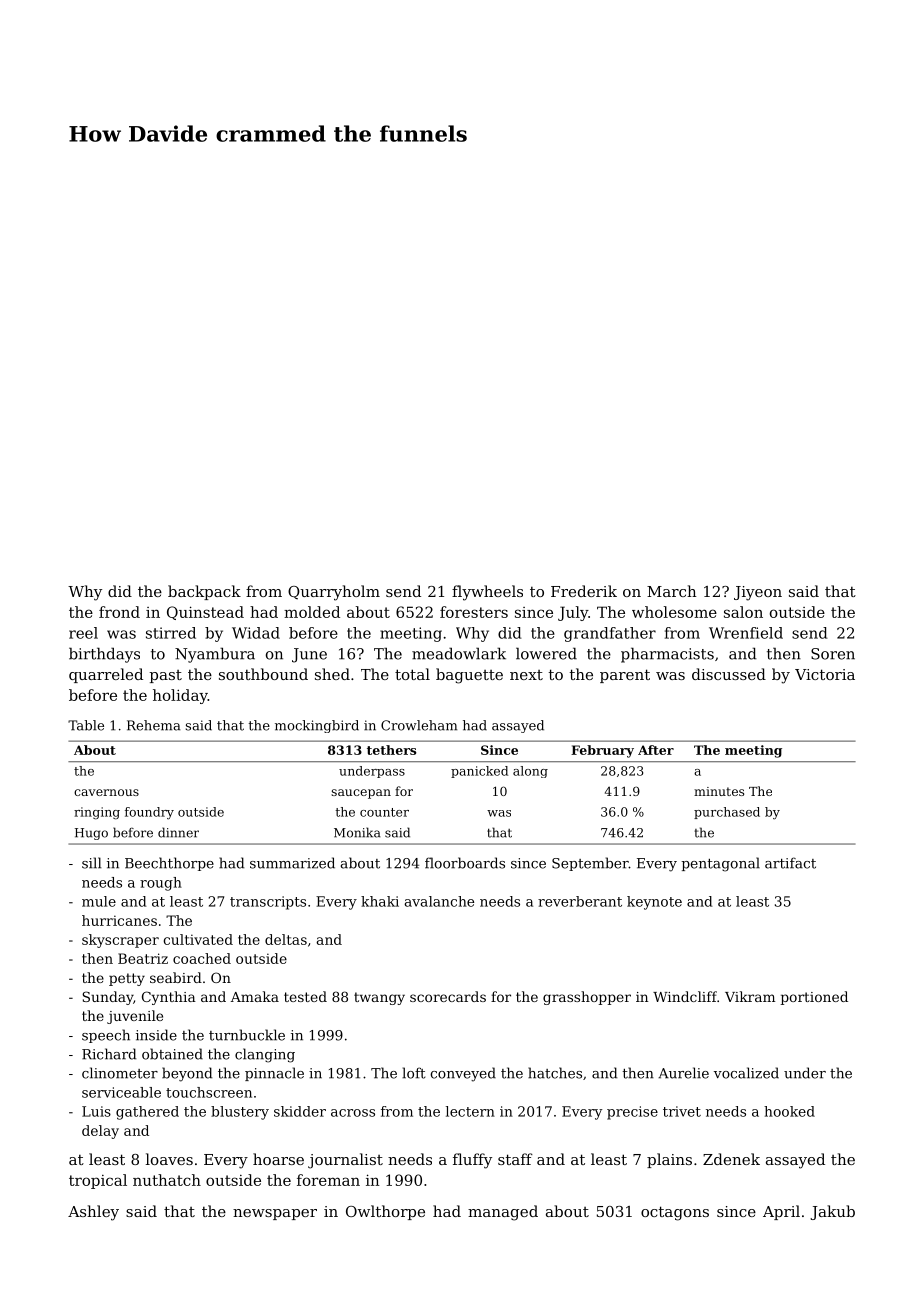  Describe the element at coordinates (119, 920) in the screenshot. I see `hurricanes` at that location.
